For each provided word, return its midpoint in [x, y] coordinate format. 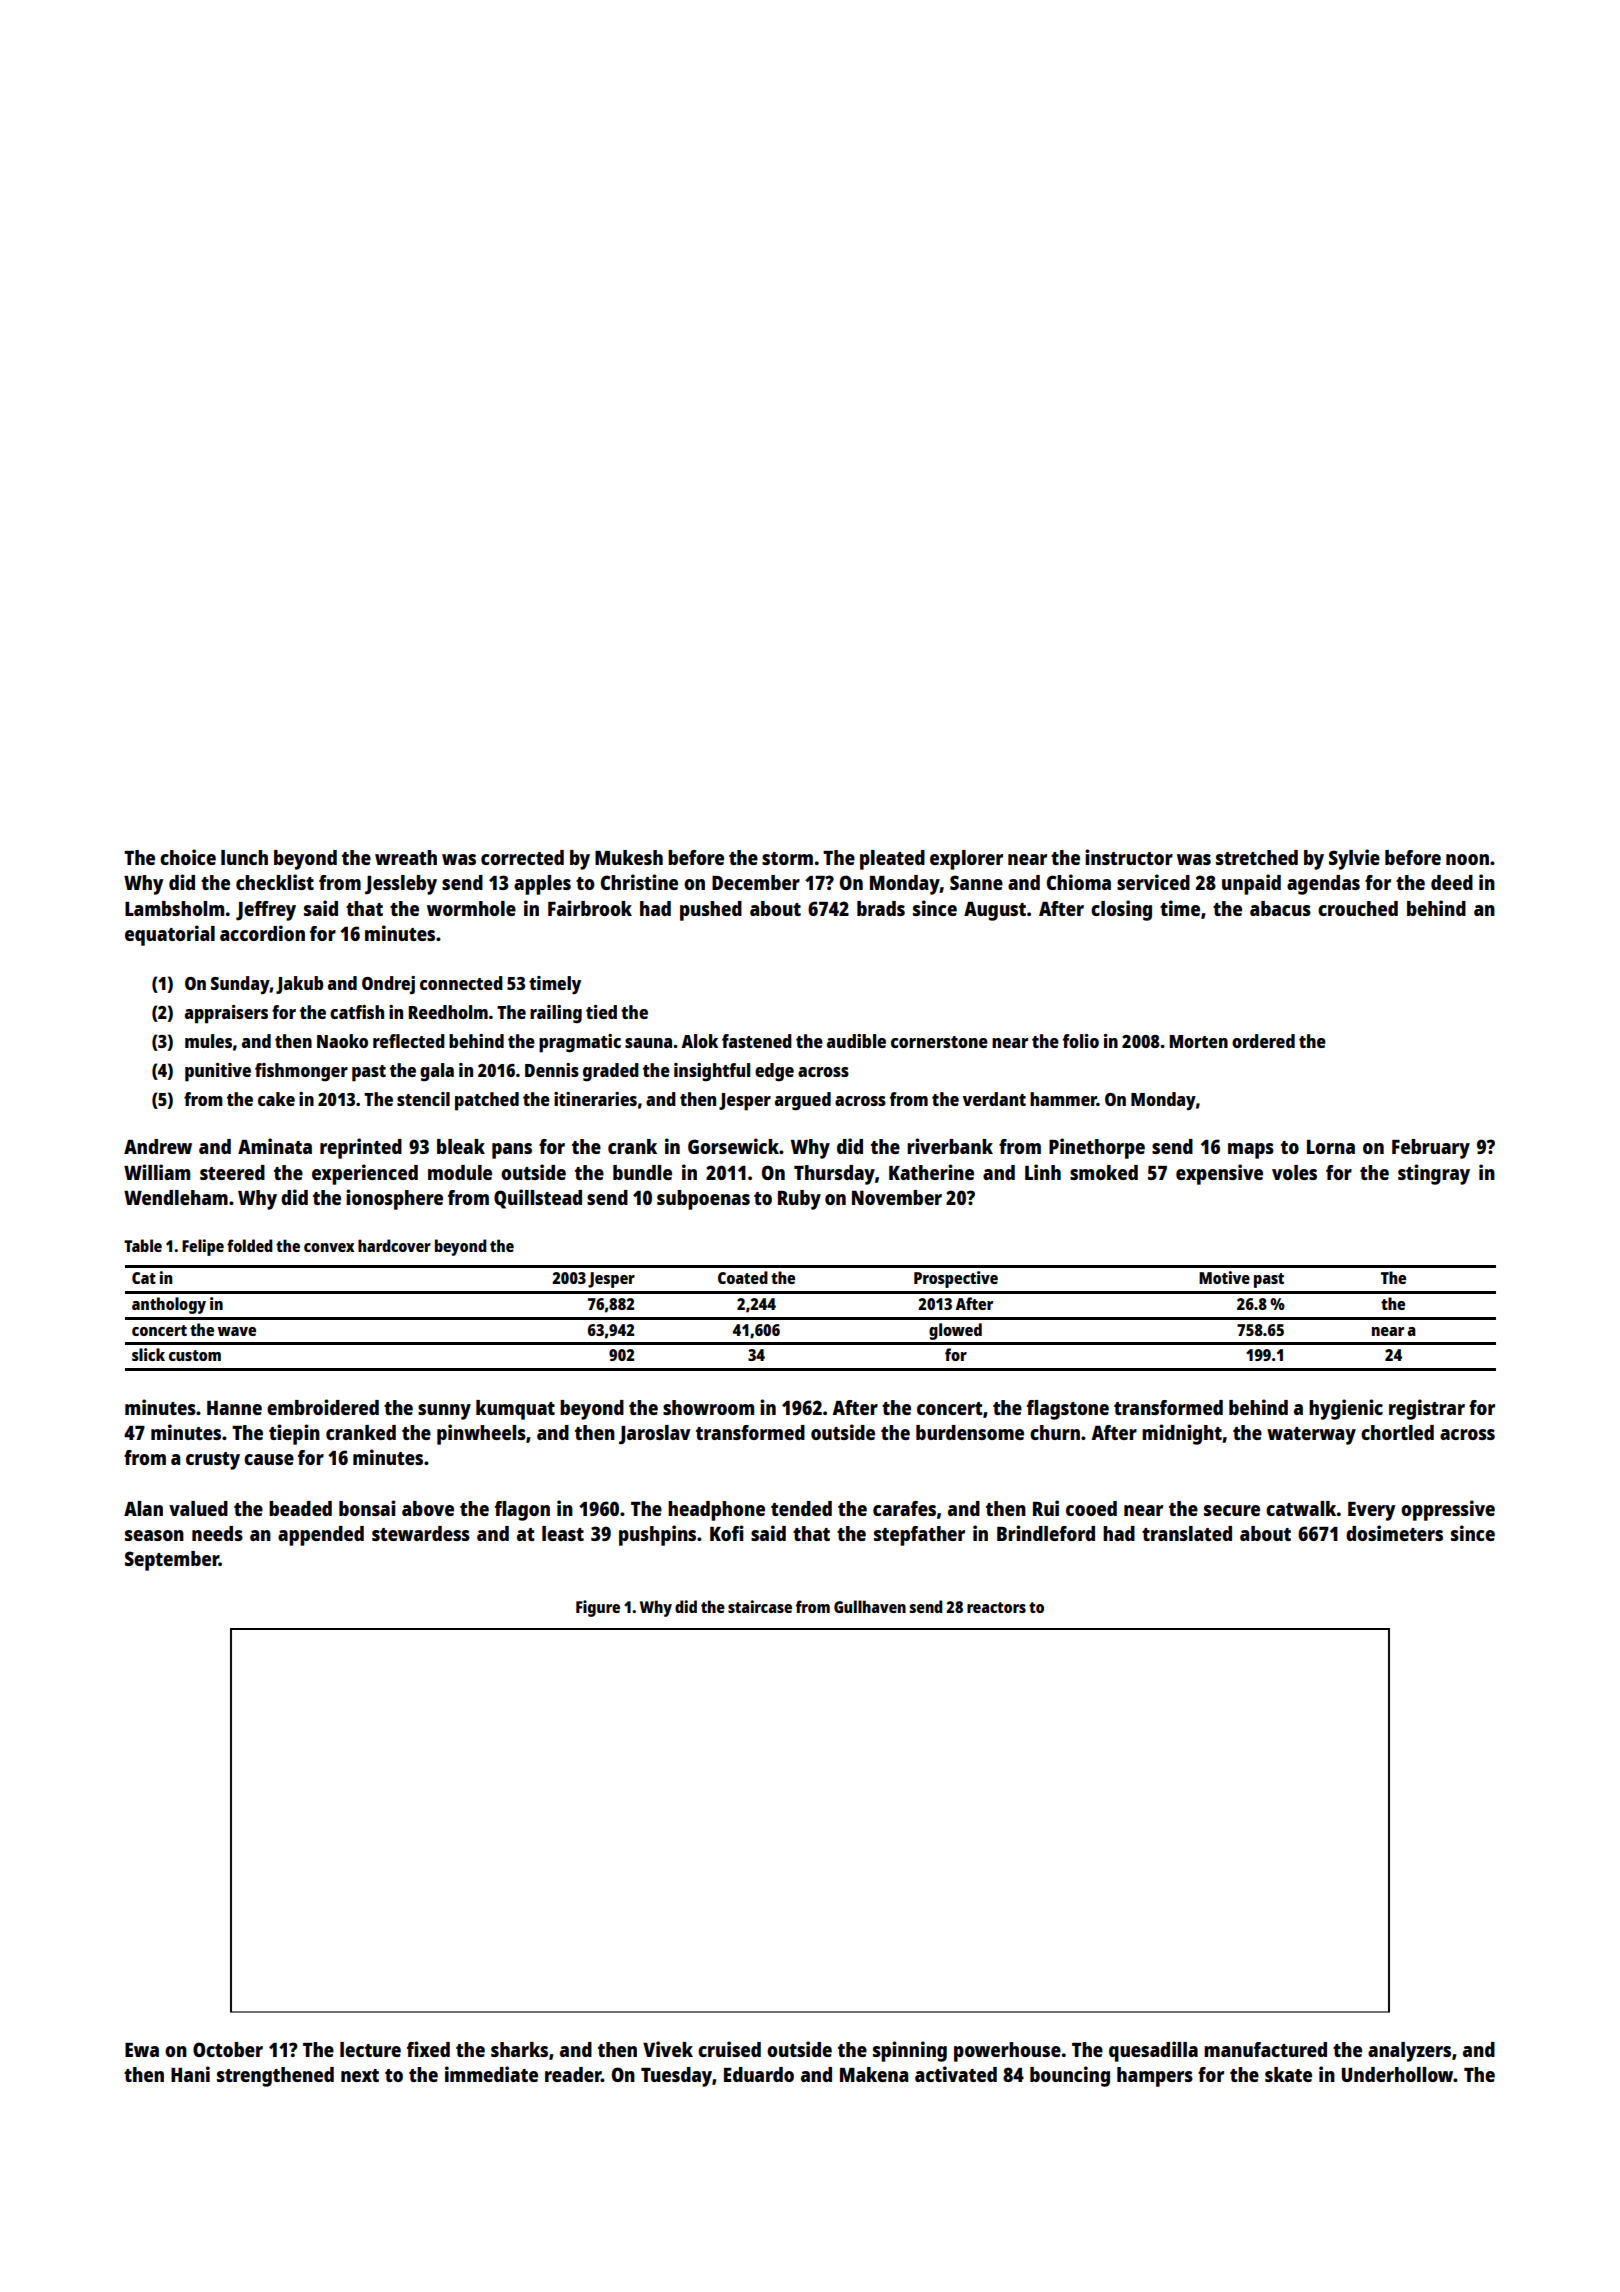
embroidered [323, 1407]
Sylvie [1354, 859]
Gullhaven [870, 1606]
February [1431, 1149]
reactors [996, 1607]
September [172, 1561]
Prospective [956, 1279]
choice [188, 857]
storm [787, 858]
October [228, 2049]
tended [801, 1508]
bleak [461, 1146]
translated [1187, 1533]
